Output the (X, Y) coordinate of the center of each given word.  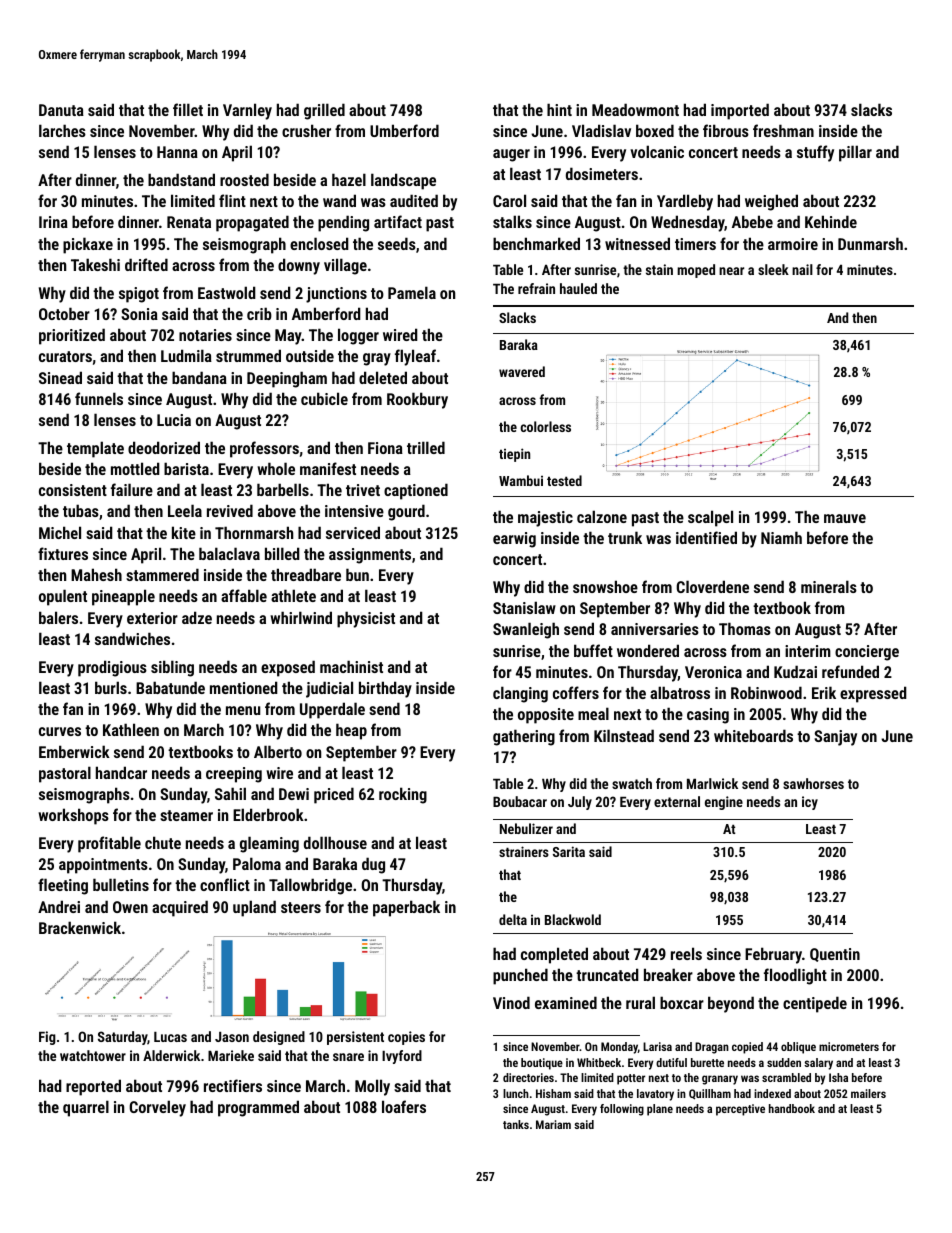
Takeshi (95, 264)
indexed (772, 1093)
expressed (873, 694)
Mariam (553, 1124)
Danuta (61, 110)
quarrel (86, 1108)
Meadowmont (635, 109)
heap (351, 731)
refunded (850, 671)
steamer (186, 815)
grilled (324, 111)
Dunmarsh (870, 243)
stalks (512, 221)
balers (58, 617)
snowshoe (605, 586)
